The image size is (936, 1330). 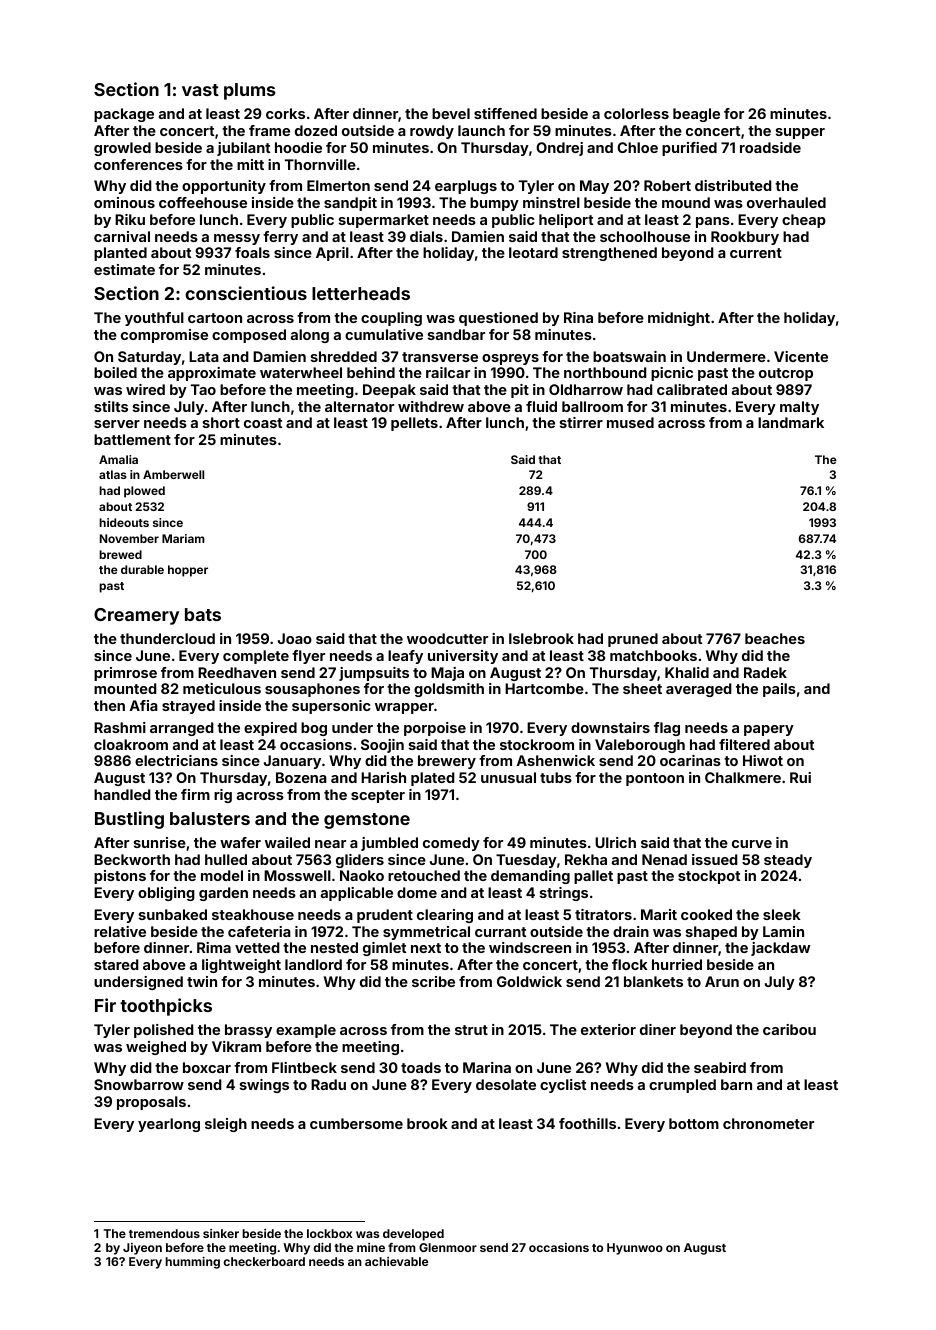 I want to click on exterior, so click(x=608, y=1029).
